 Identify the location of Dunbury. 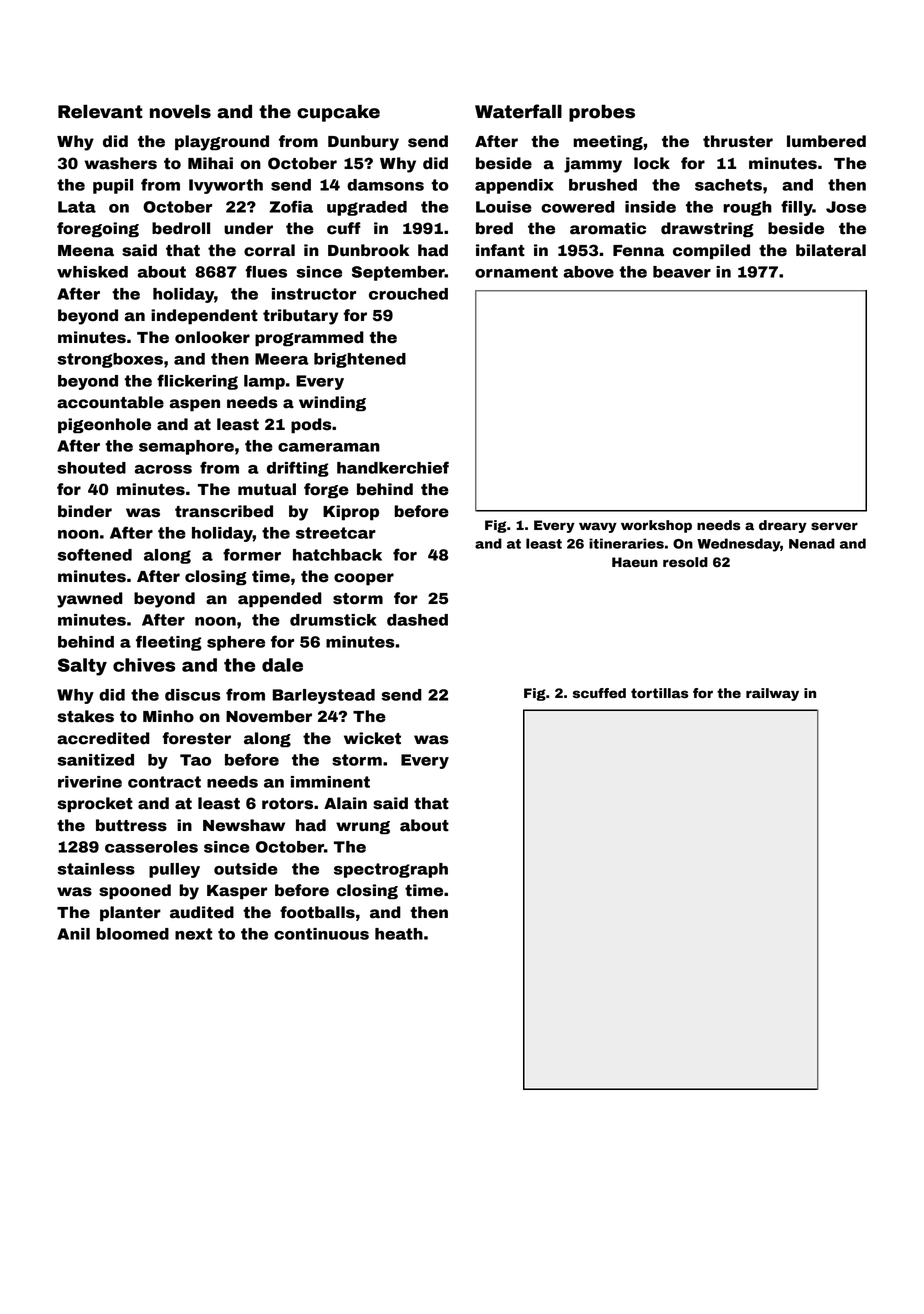
(363, 143).
